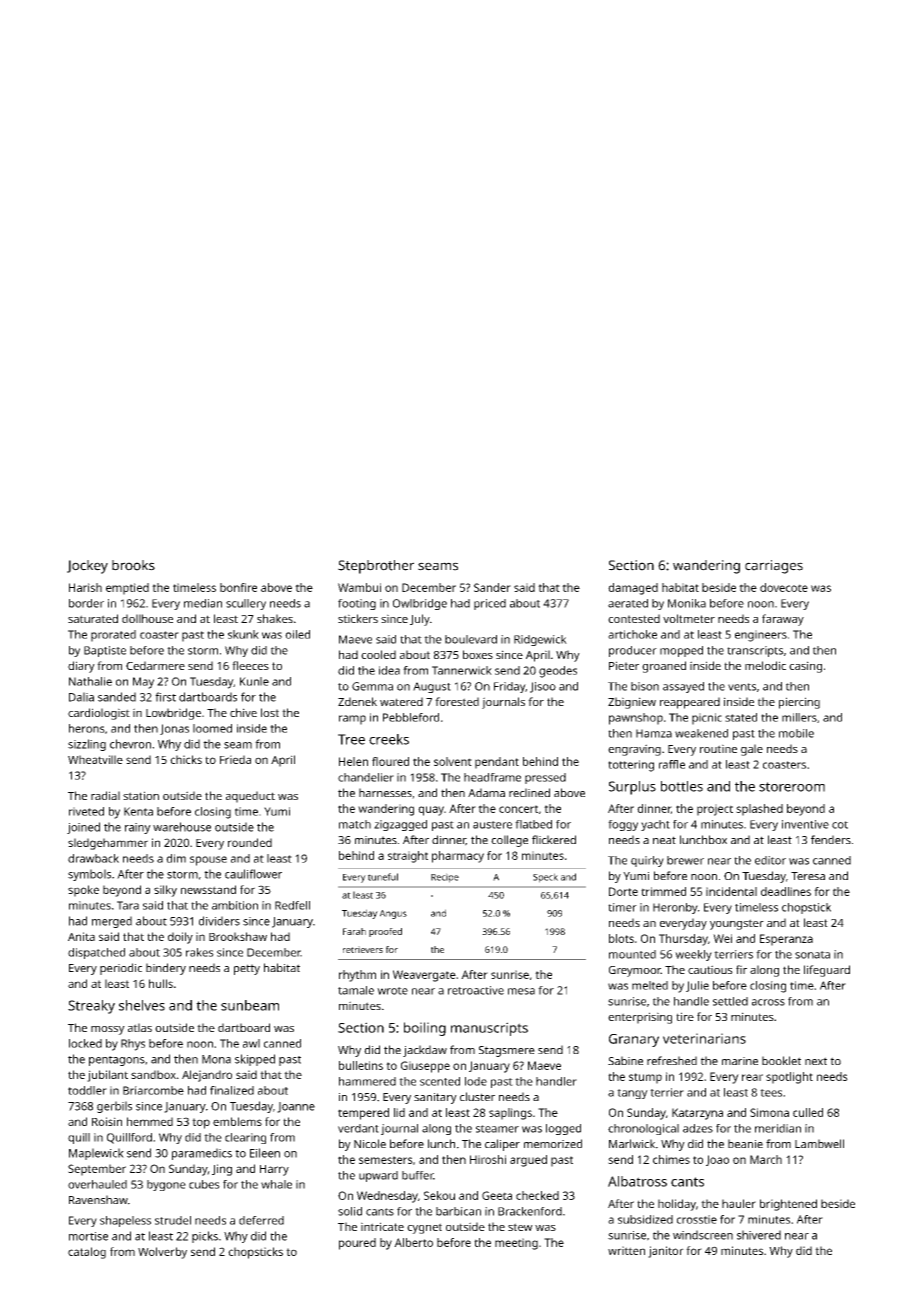  I want to click on mossy, so click(108, 1030).
